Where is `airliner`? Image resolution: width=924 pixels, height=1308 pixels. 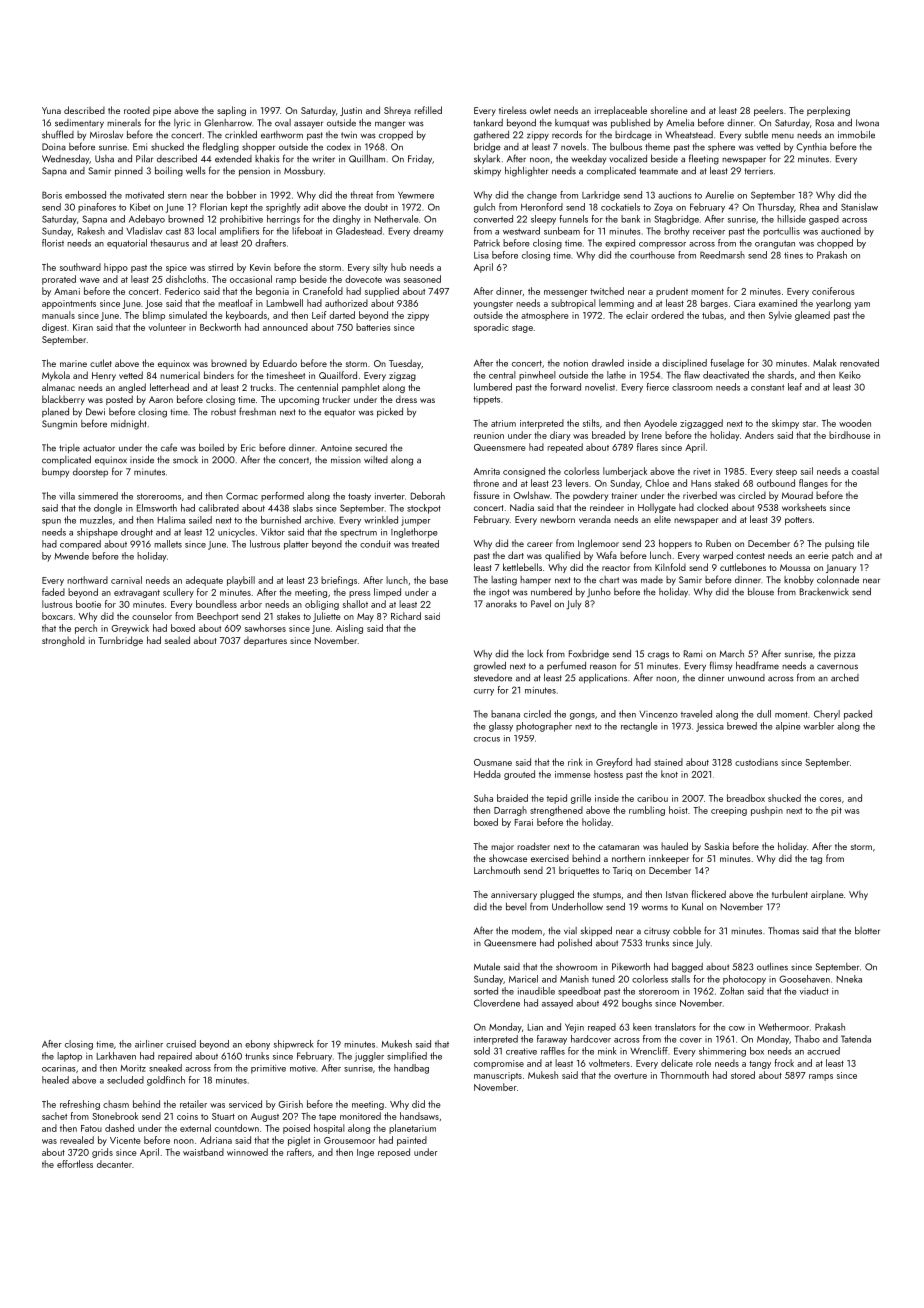 airliner is located at coordinates (149, 1044).
